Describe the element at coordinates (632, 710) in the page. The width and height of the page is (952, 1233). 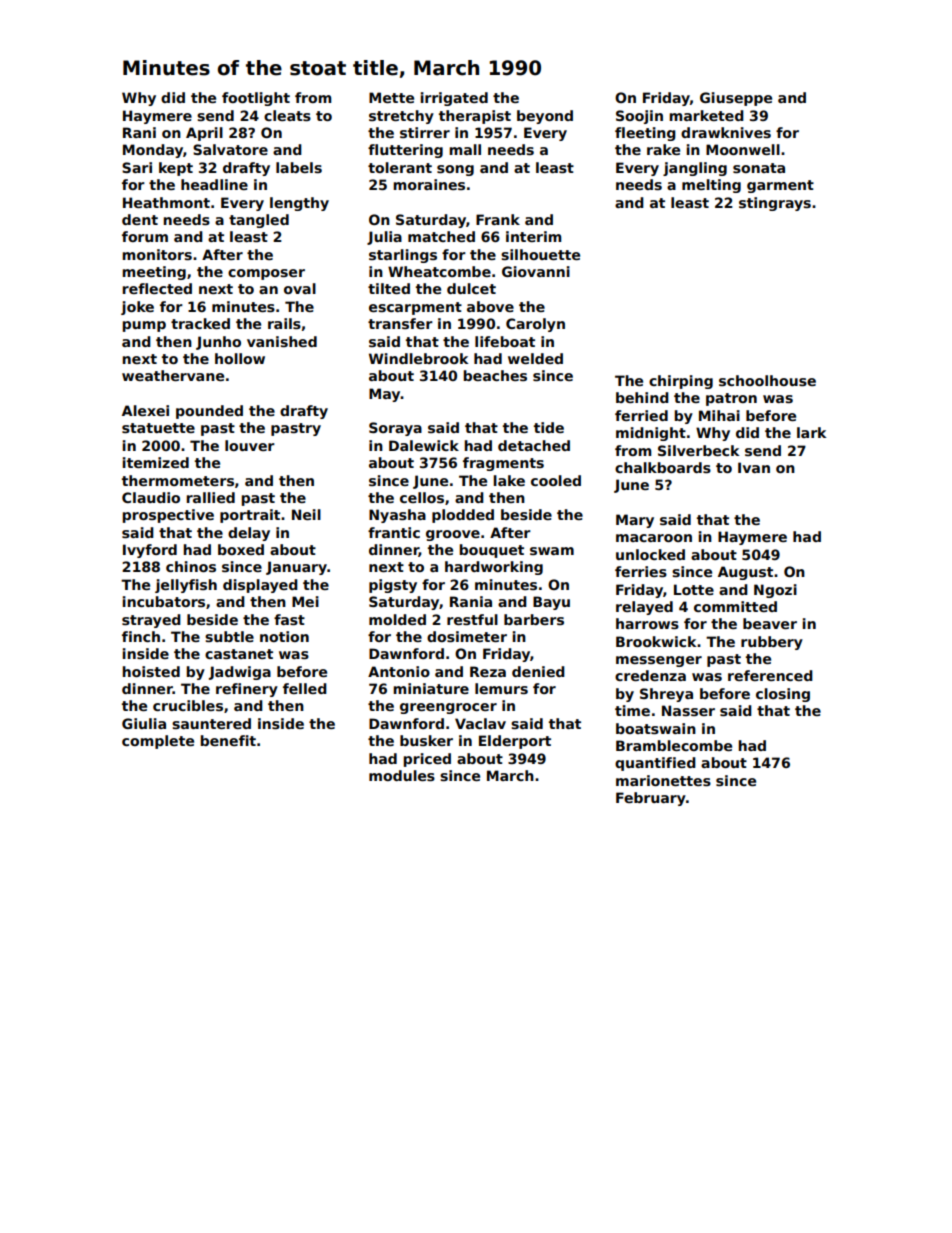
I see `time` at that location.
